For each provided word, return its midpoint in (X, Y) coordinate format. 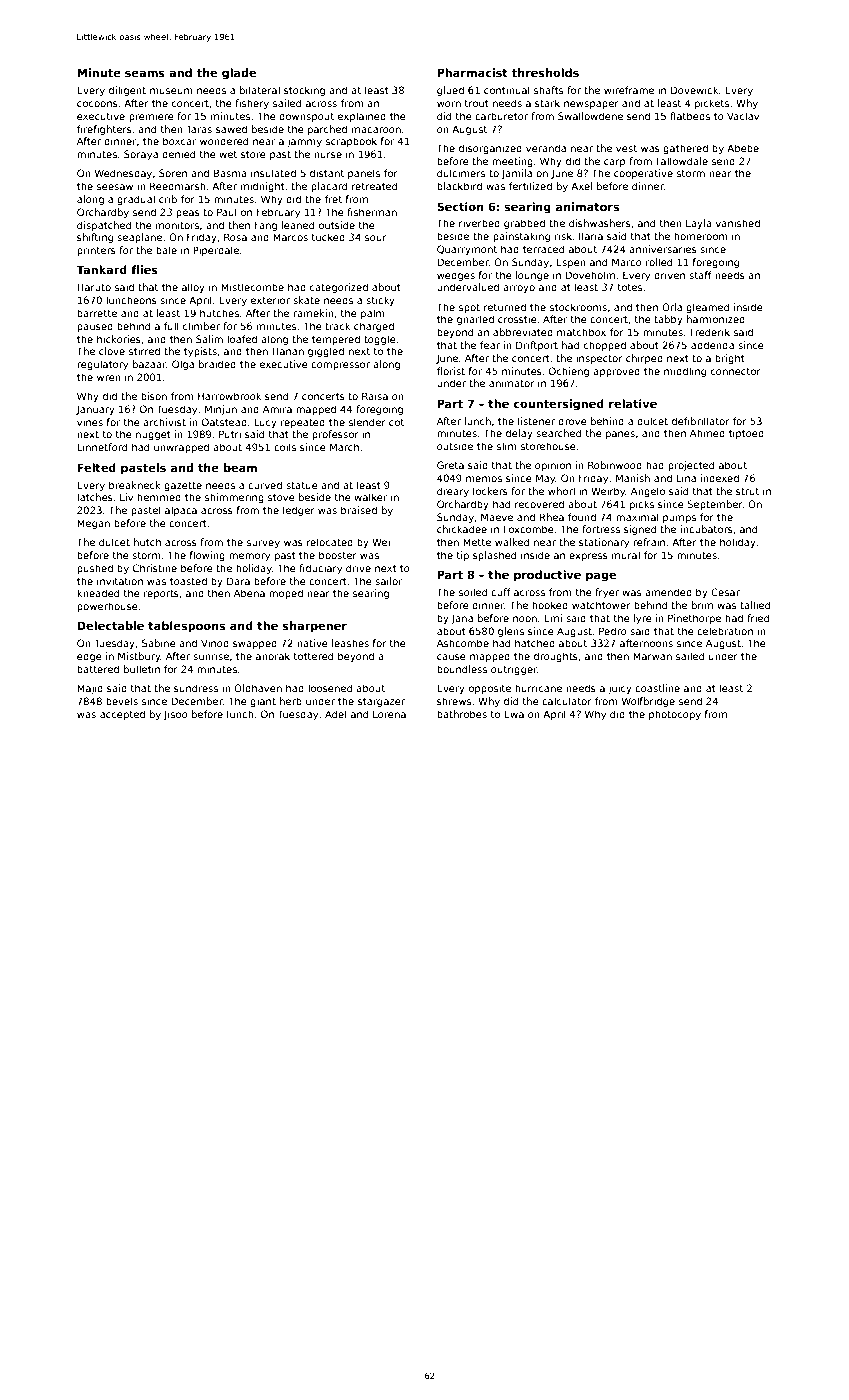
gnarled (475, 320)
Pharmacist (472, 72)
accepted (122, 715)
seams (145, 73)
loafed (242, 339)
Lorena (389, 714)
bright (730, 359)
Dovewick (694, 90)
